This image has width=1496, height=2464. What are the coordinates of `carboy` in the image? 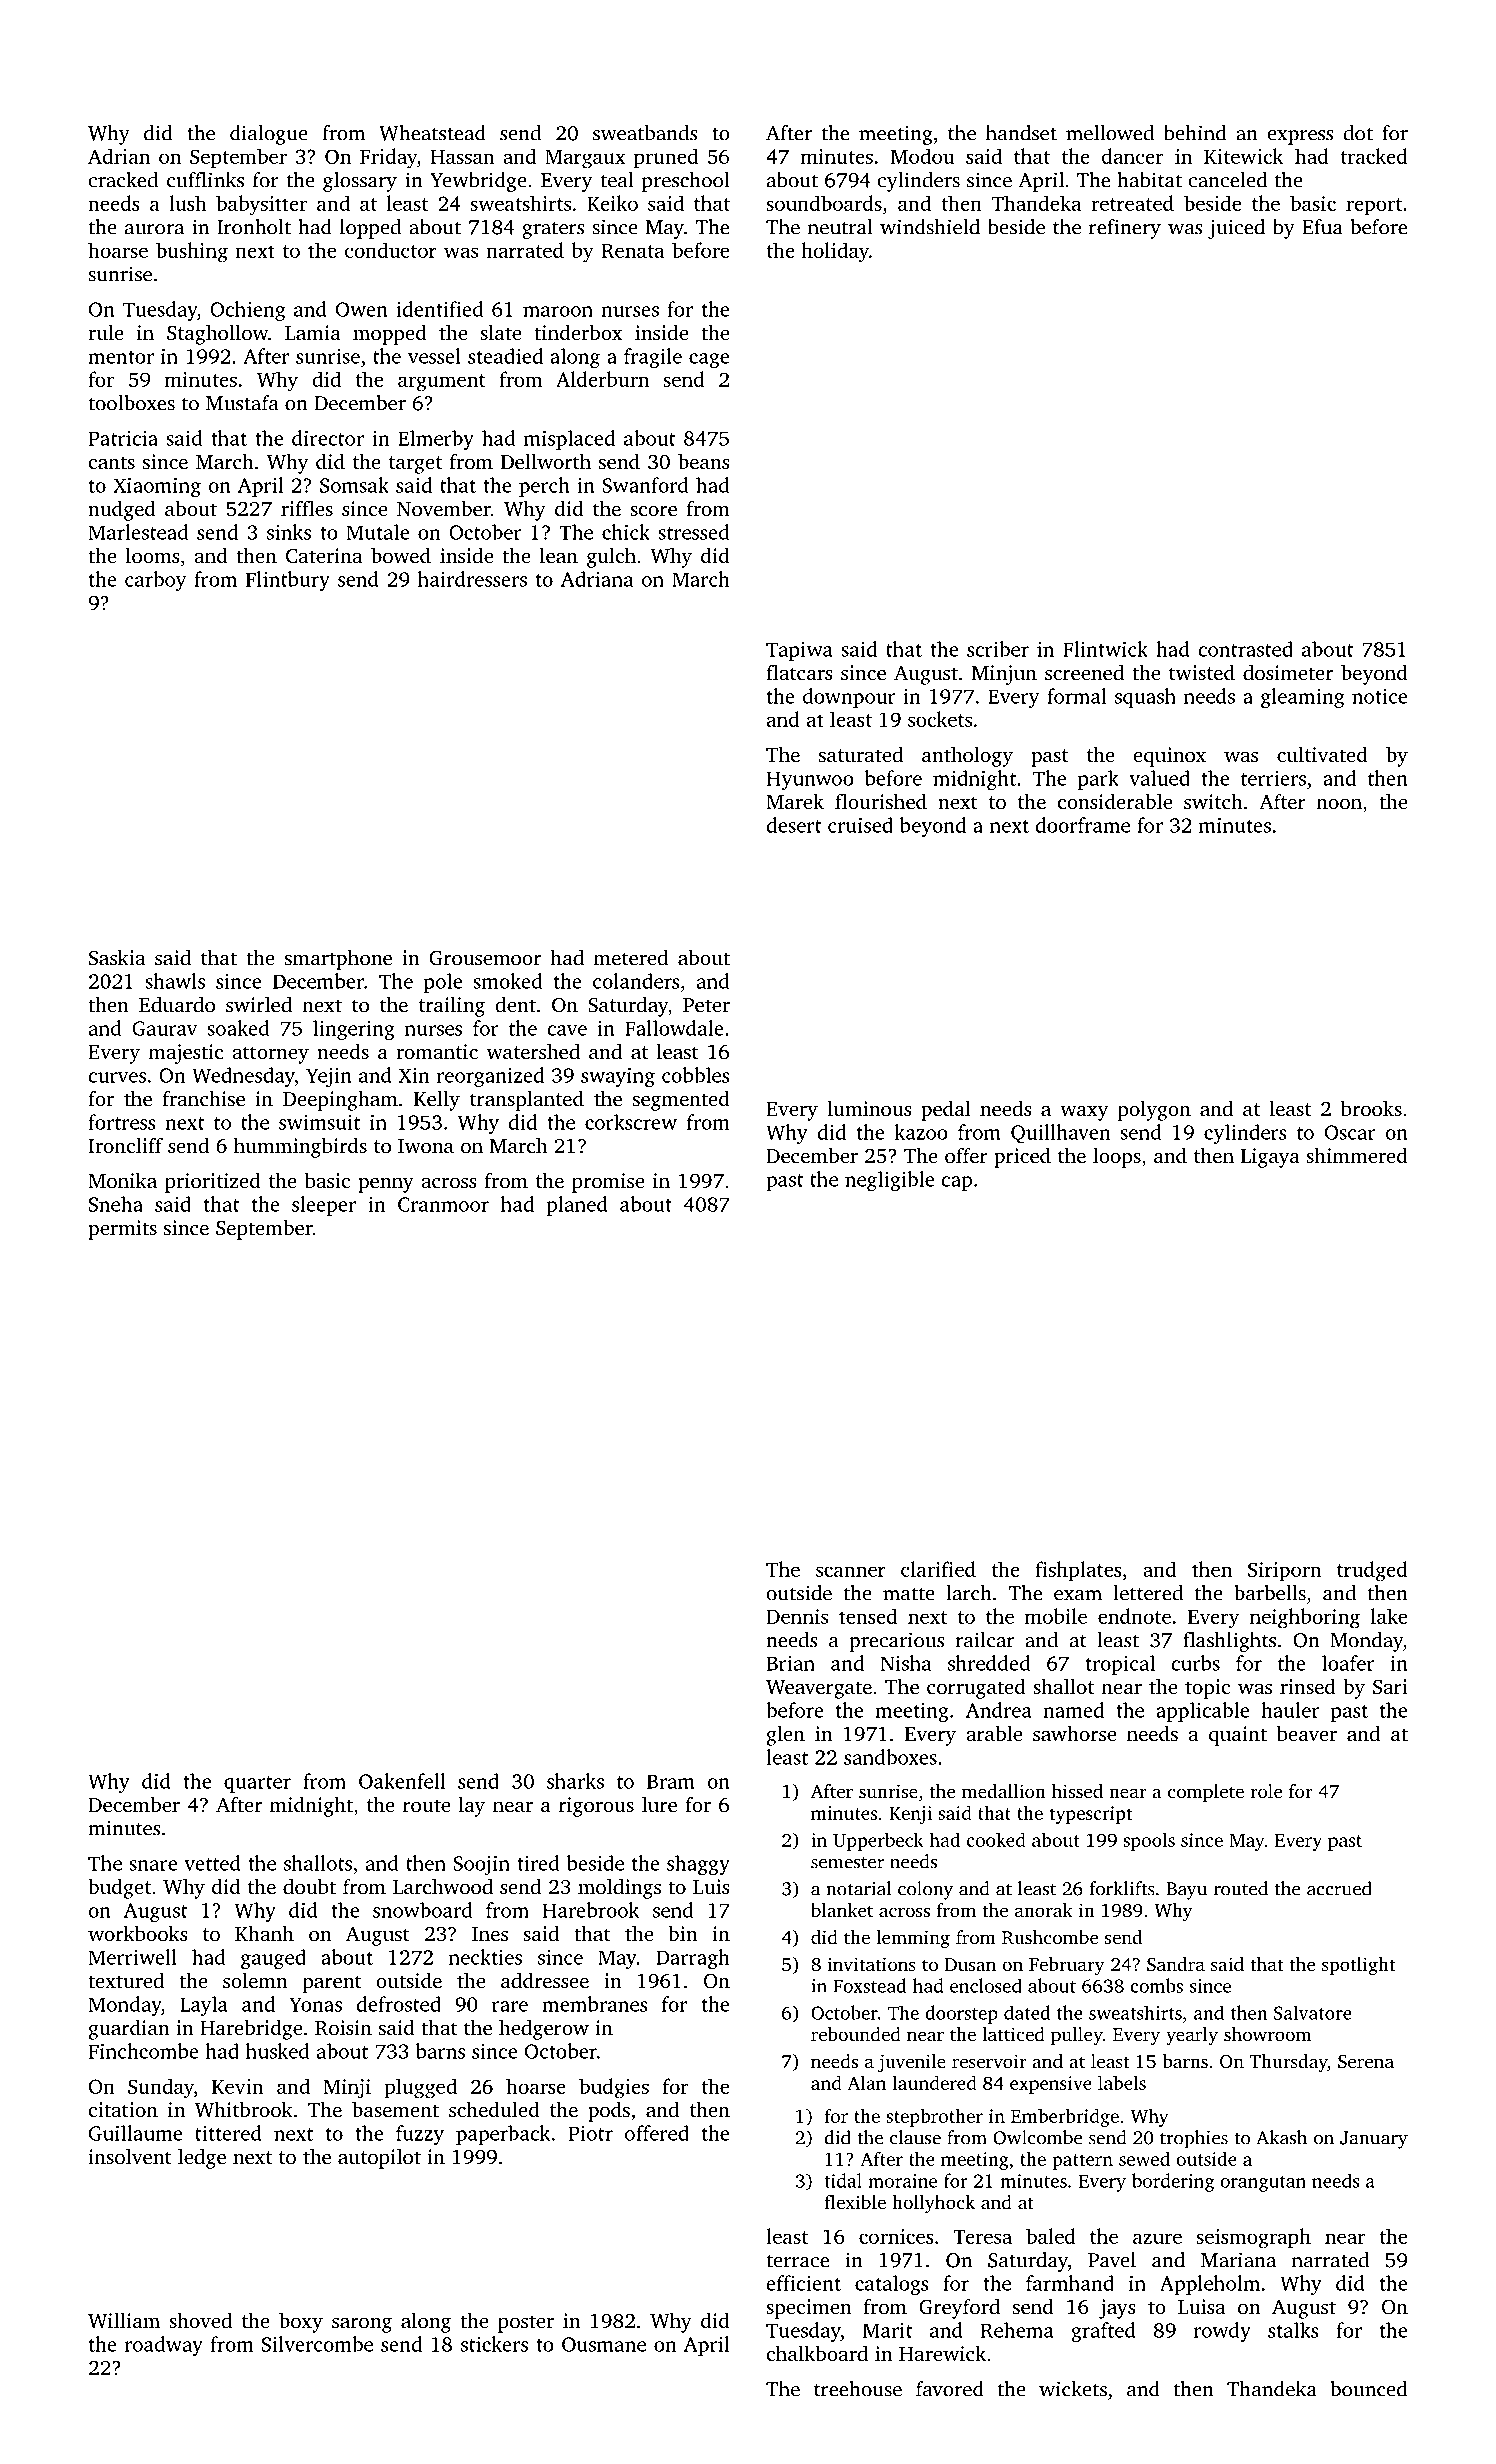 It's located at (155, 581).
